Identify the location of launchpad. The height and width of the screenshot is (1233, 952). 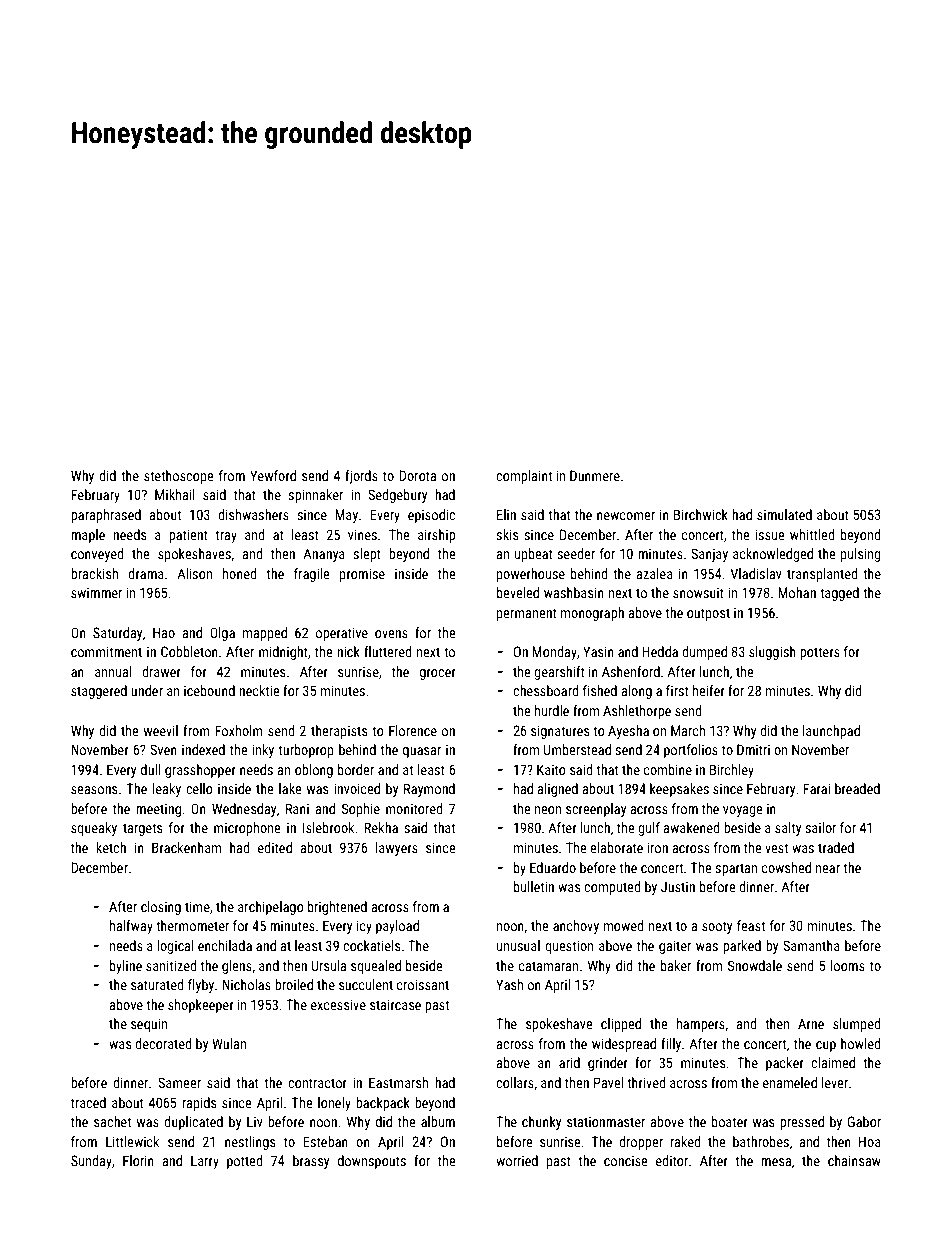
(831, 732).
